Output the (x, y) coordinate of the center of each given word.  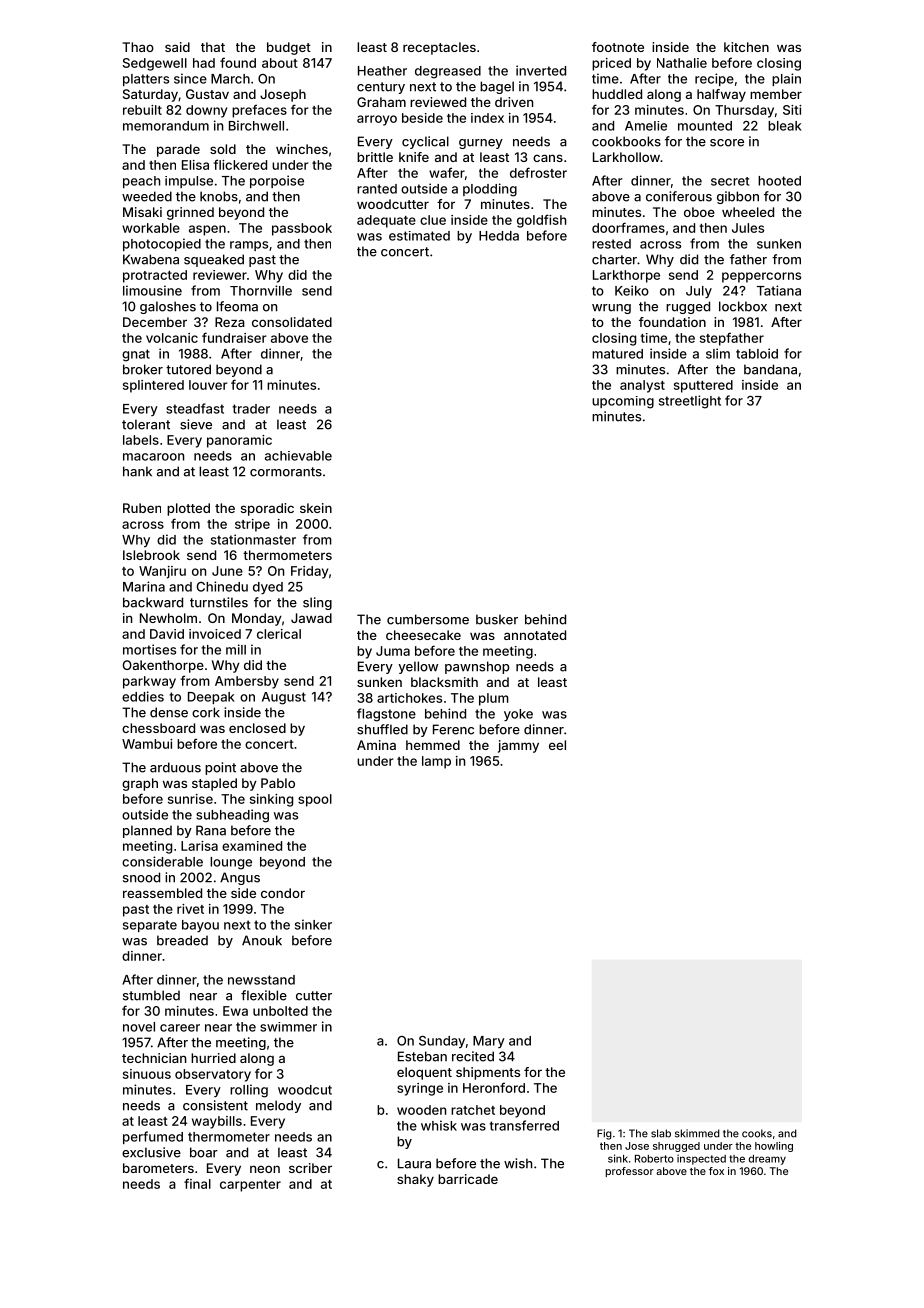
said (177, 47)
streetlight (690, 402)
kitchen (746, 47)
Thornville (261, 290)
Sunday (442, 1042)
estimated (419, 236)
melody (278, 1106)
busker (497, 619)
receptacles (439, 48)
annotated (535, 635)
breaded (182, 940)
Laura (414, 1163)
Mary (489, 1042)
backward (153, 602)
